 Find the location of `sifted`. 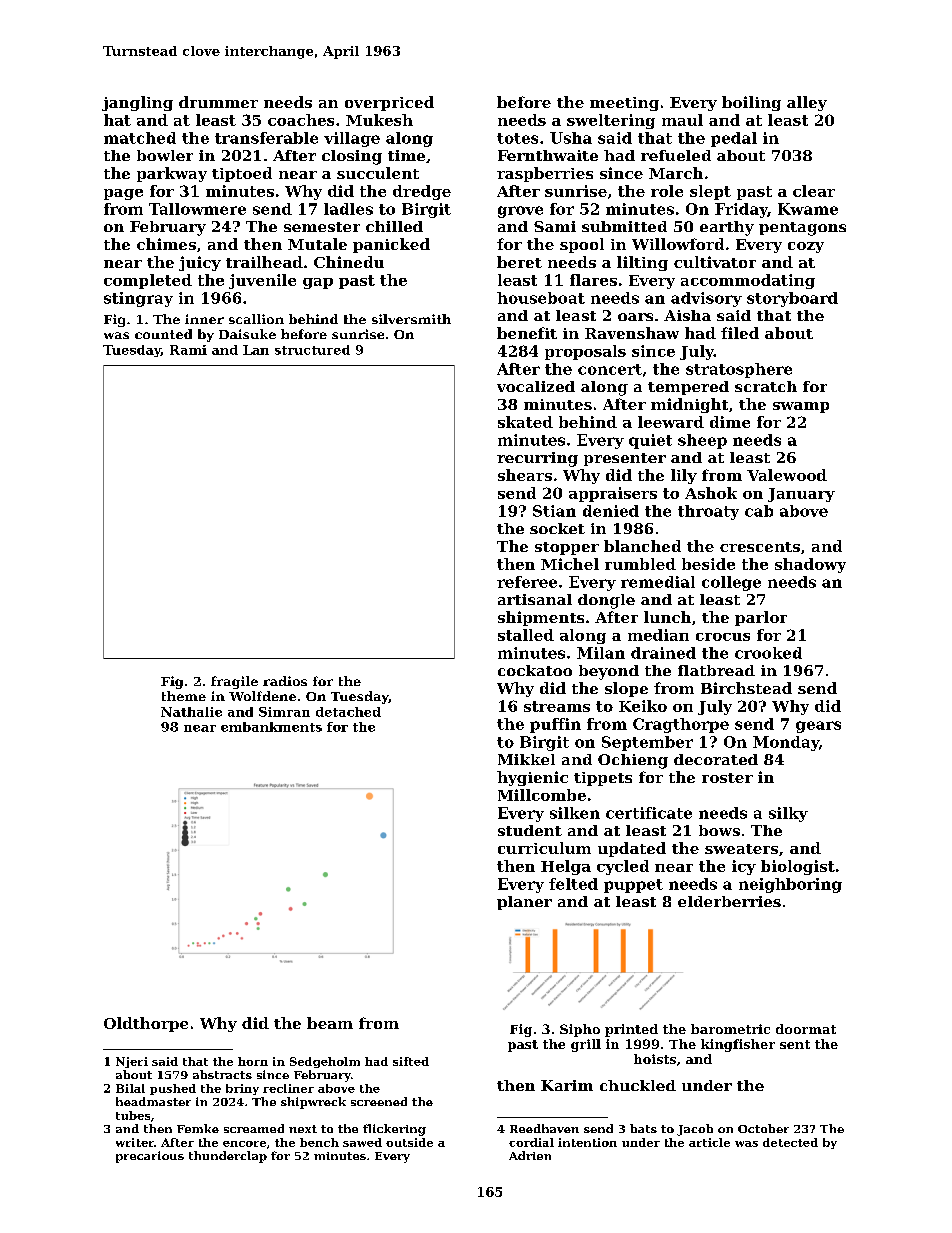

sifted is located at coordinates (411, 1061).
